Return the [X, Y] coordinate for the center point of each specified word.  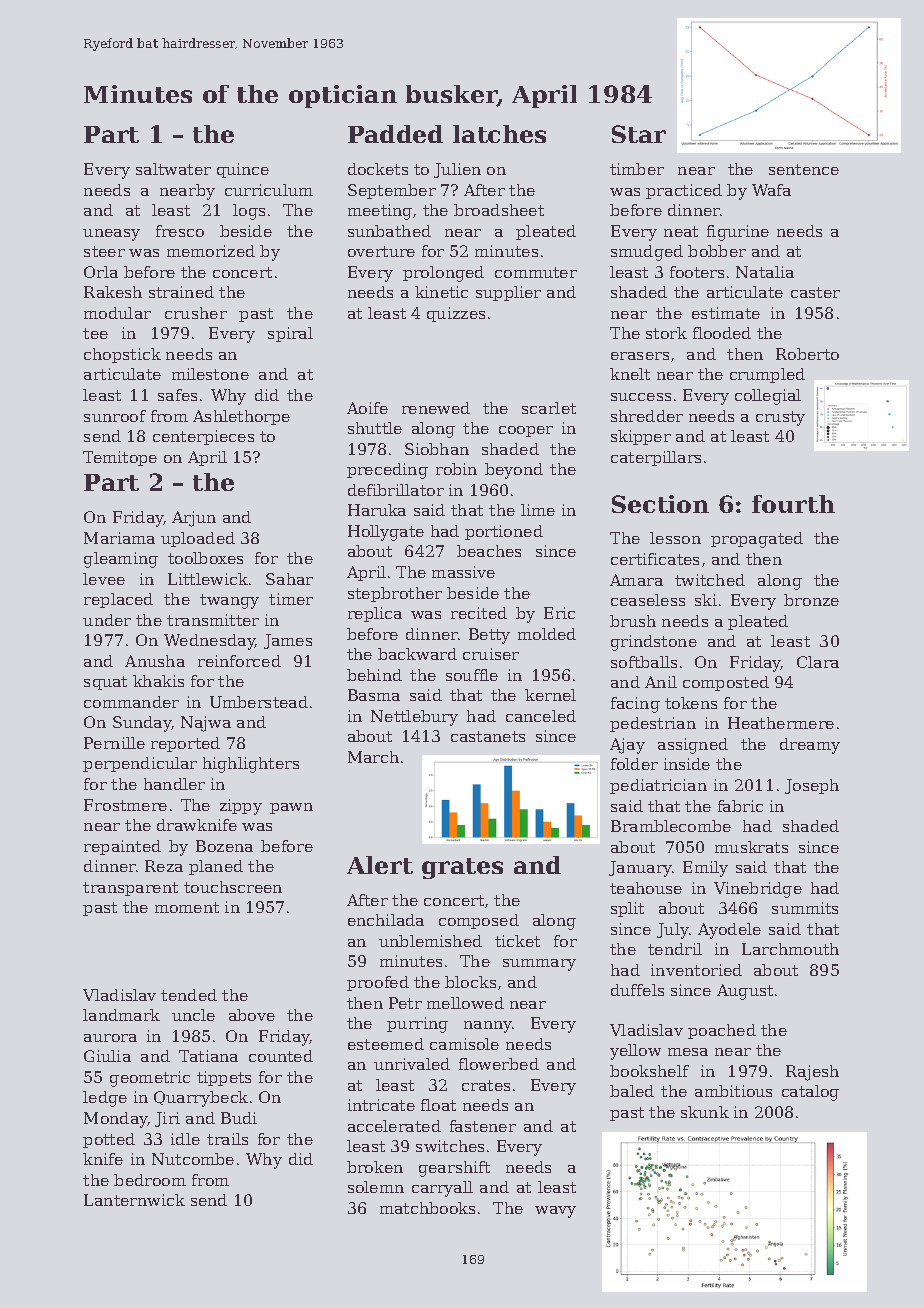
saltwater [173, 169]
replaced [118, 600]
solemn [376, 1187]
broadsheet [499, 210]
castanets [488, 736]
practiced [684, 191]
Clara [818, 662]
